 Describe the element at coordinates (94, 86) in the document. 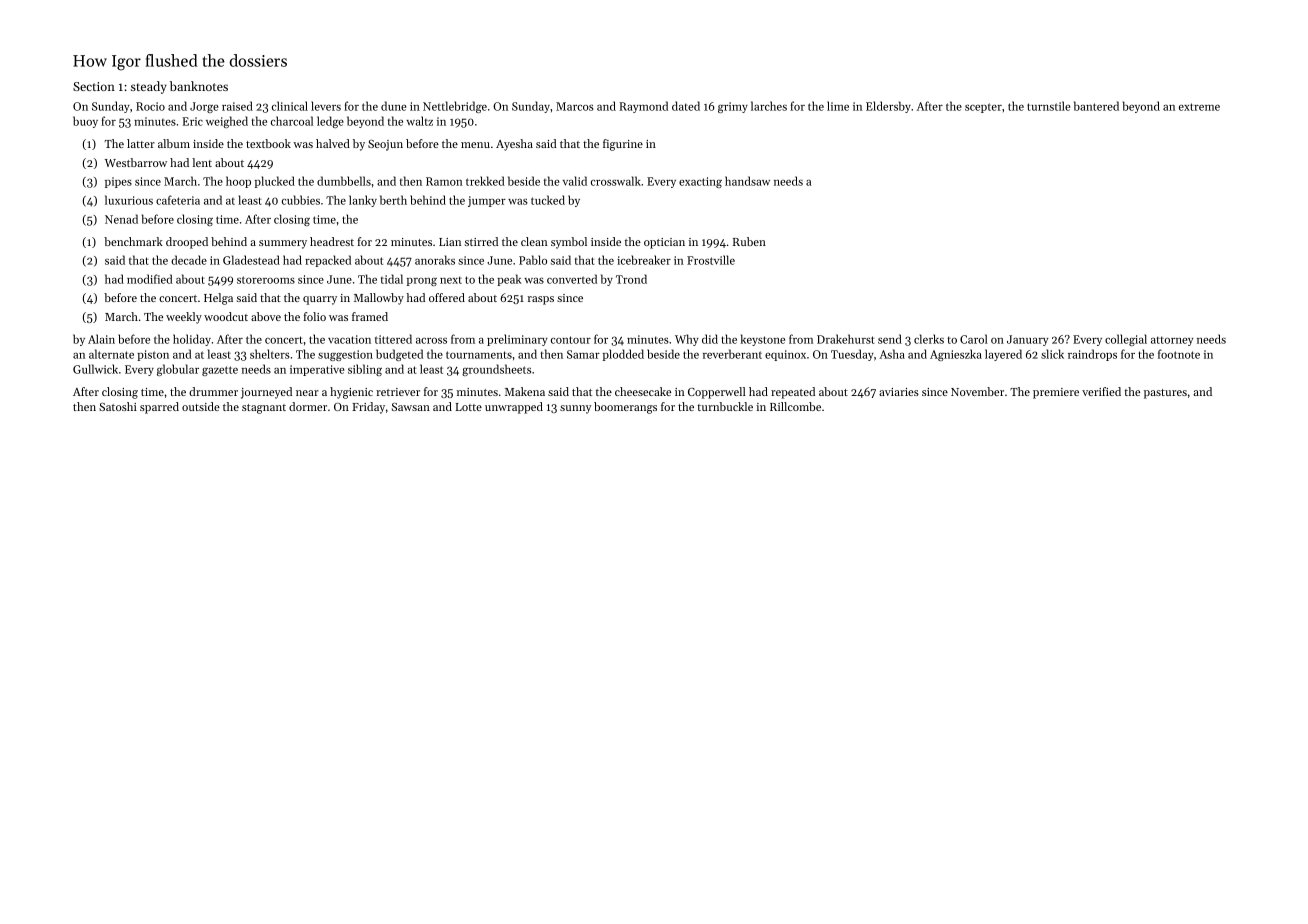

I see `Section` at that location.
